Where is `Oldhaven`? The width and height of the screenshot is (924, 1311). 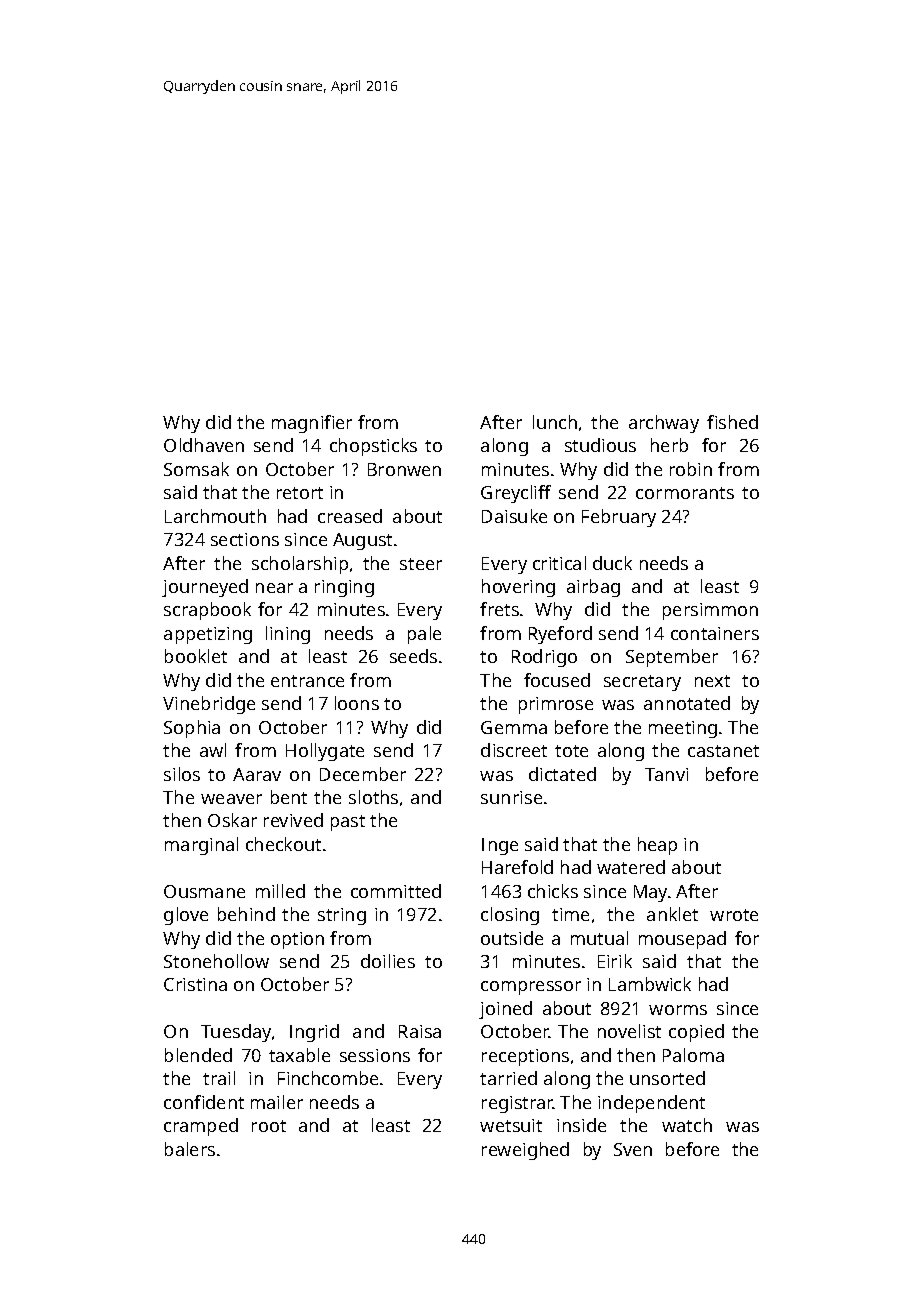 Oldhaven is located at coordinates (204, 445).
